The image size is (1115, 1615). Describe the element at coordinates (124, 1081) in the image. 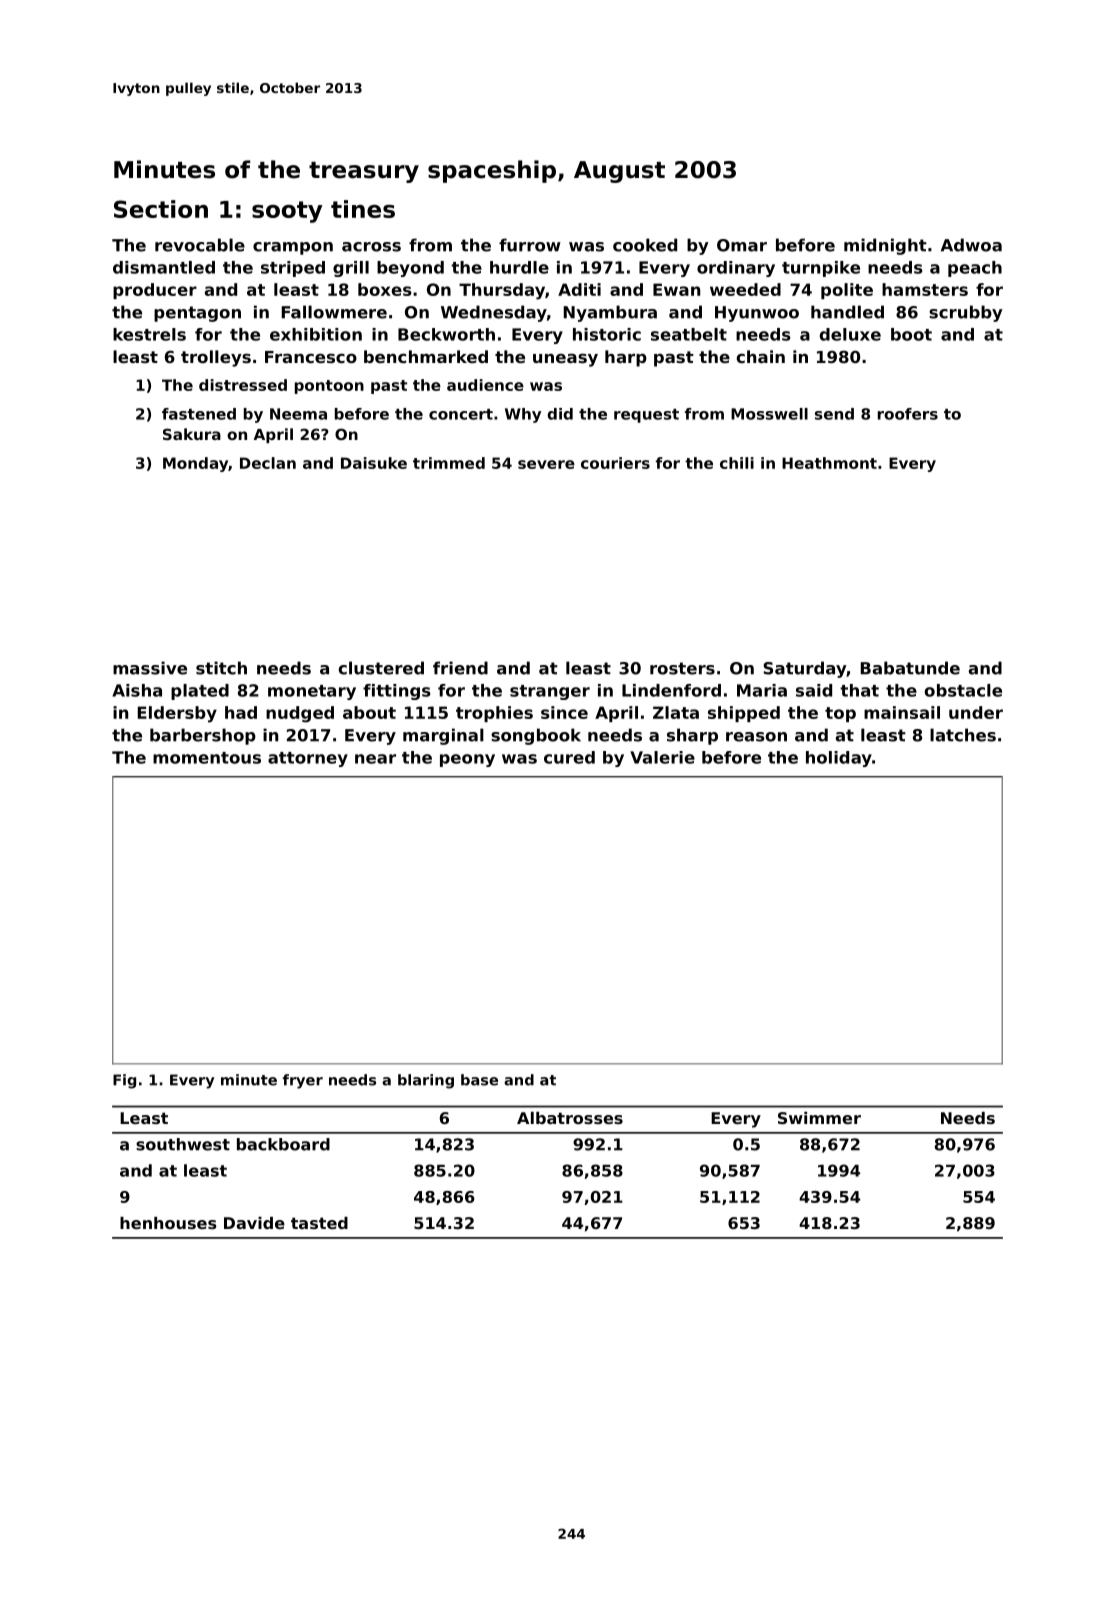

I see `Fig` at that location.
